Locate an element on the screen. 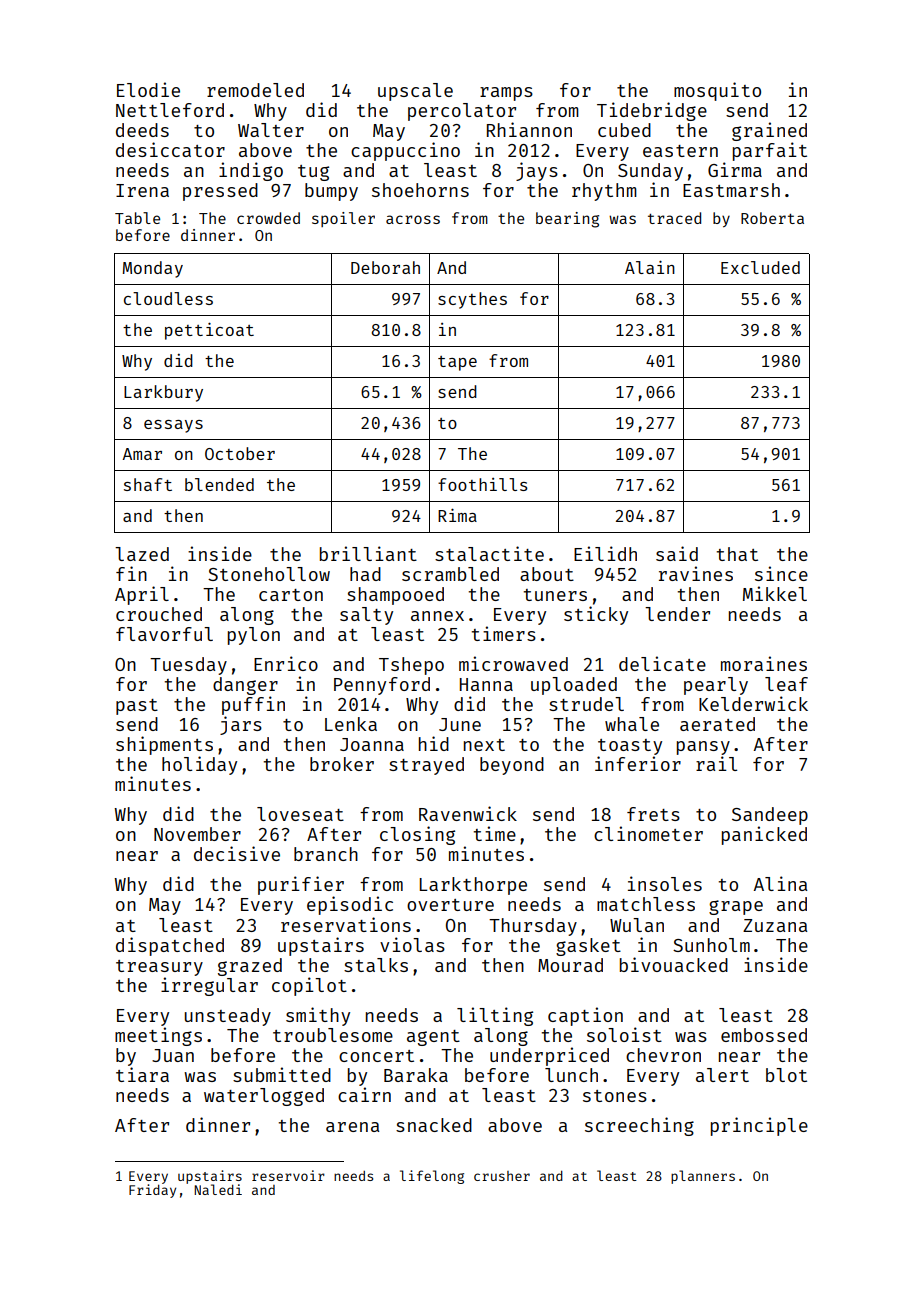 This screenshot has height=1314, width=924. Friday is located at coordinates (152, 1191).
